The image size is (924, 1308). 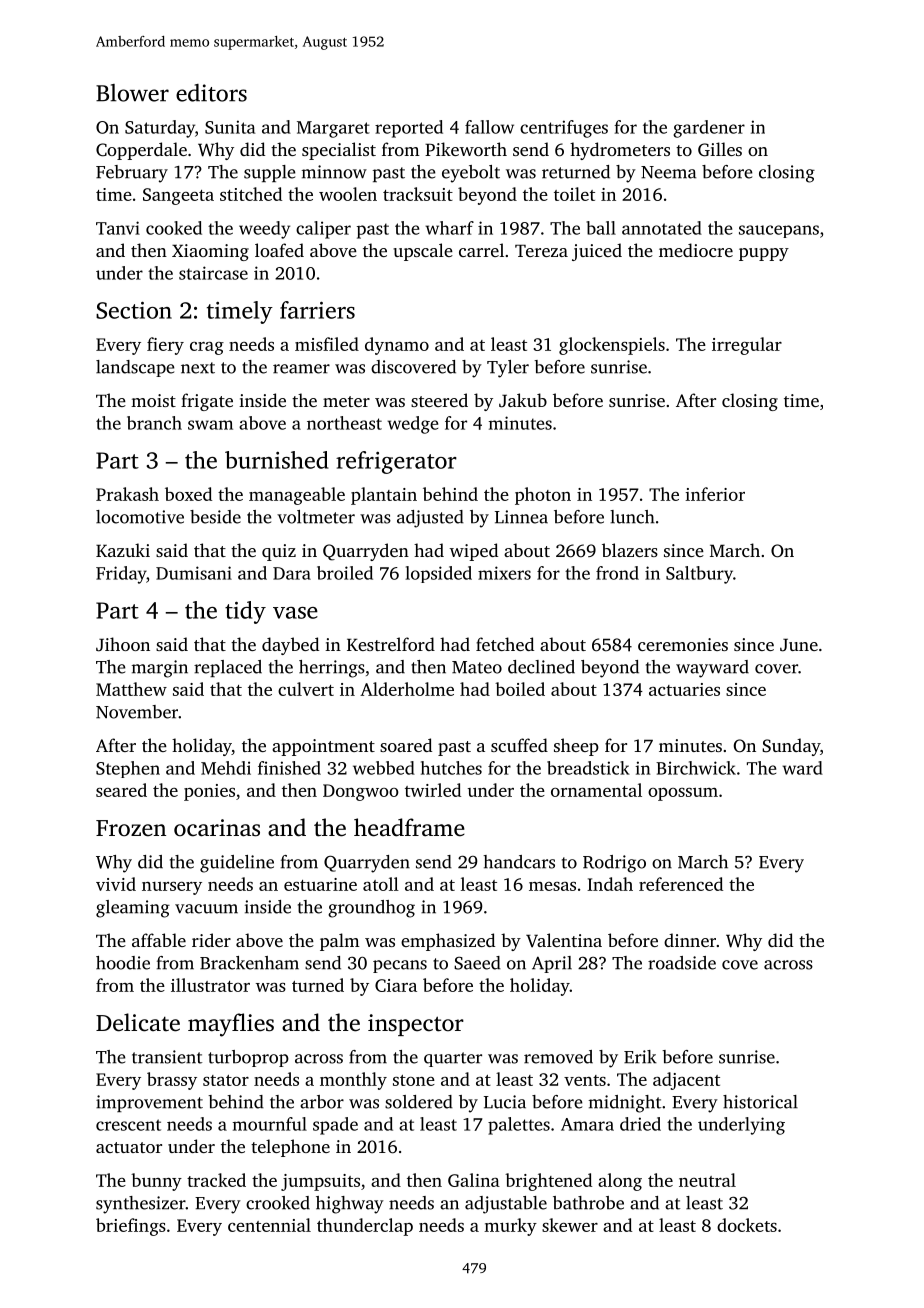 What do you see at coordinates (519, 862) in the page?
I see `handcars` at bounding box center [519, 862].
